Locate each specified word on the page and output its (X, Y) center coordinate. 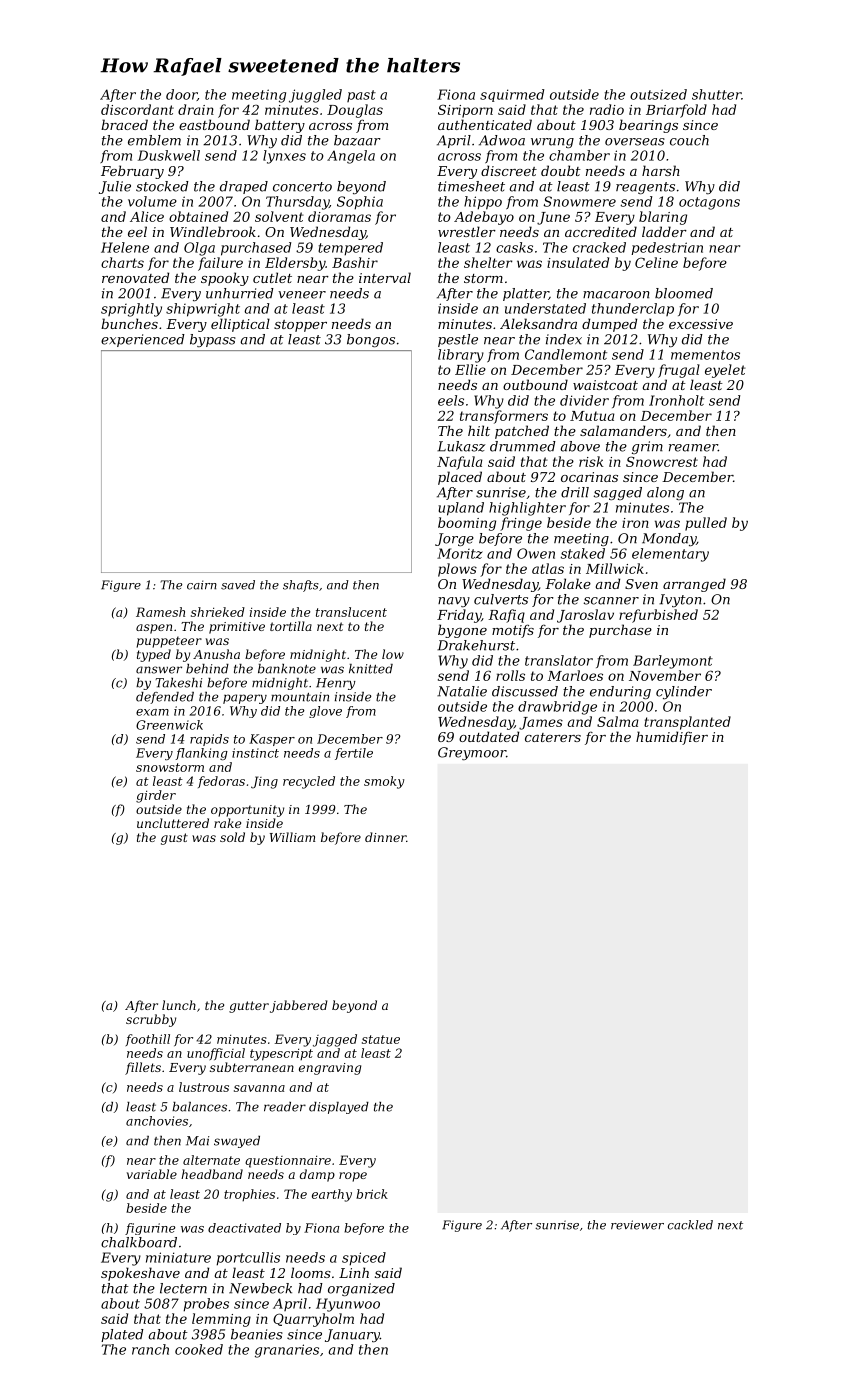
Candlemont (566, 354)
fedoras (221, 782)
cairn (202, 585)
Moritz (460, 553)
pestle (458, 340)
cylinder (684, 692)
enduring (620, 692)
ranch (150, 1349)
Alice (147, 216)
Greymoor (472, 753)
